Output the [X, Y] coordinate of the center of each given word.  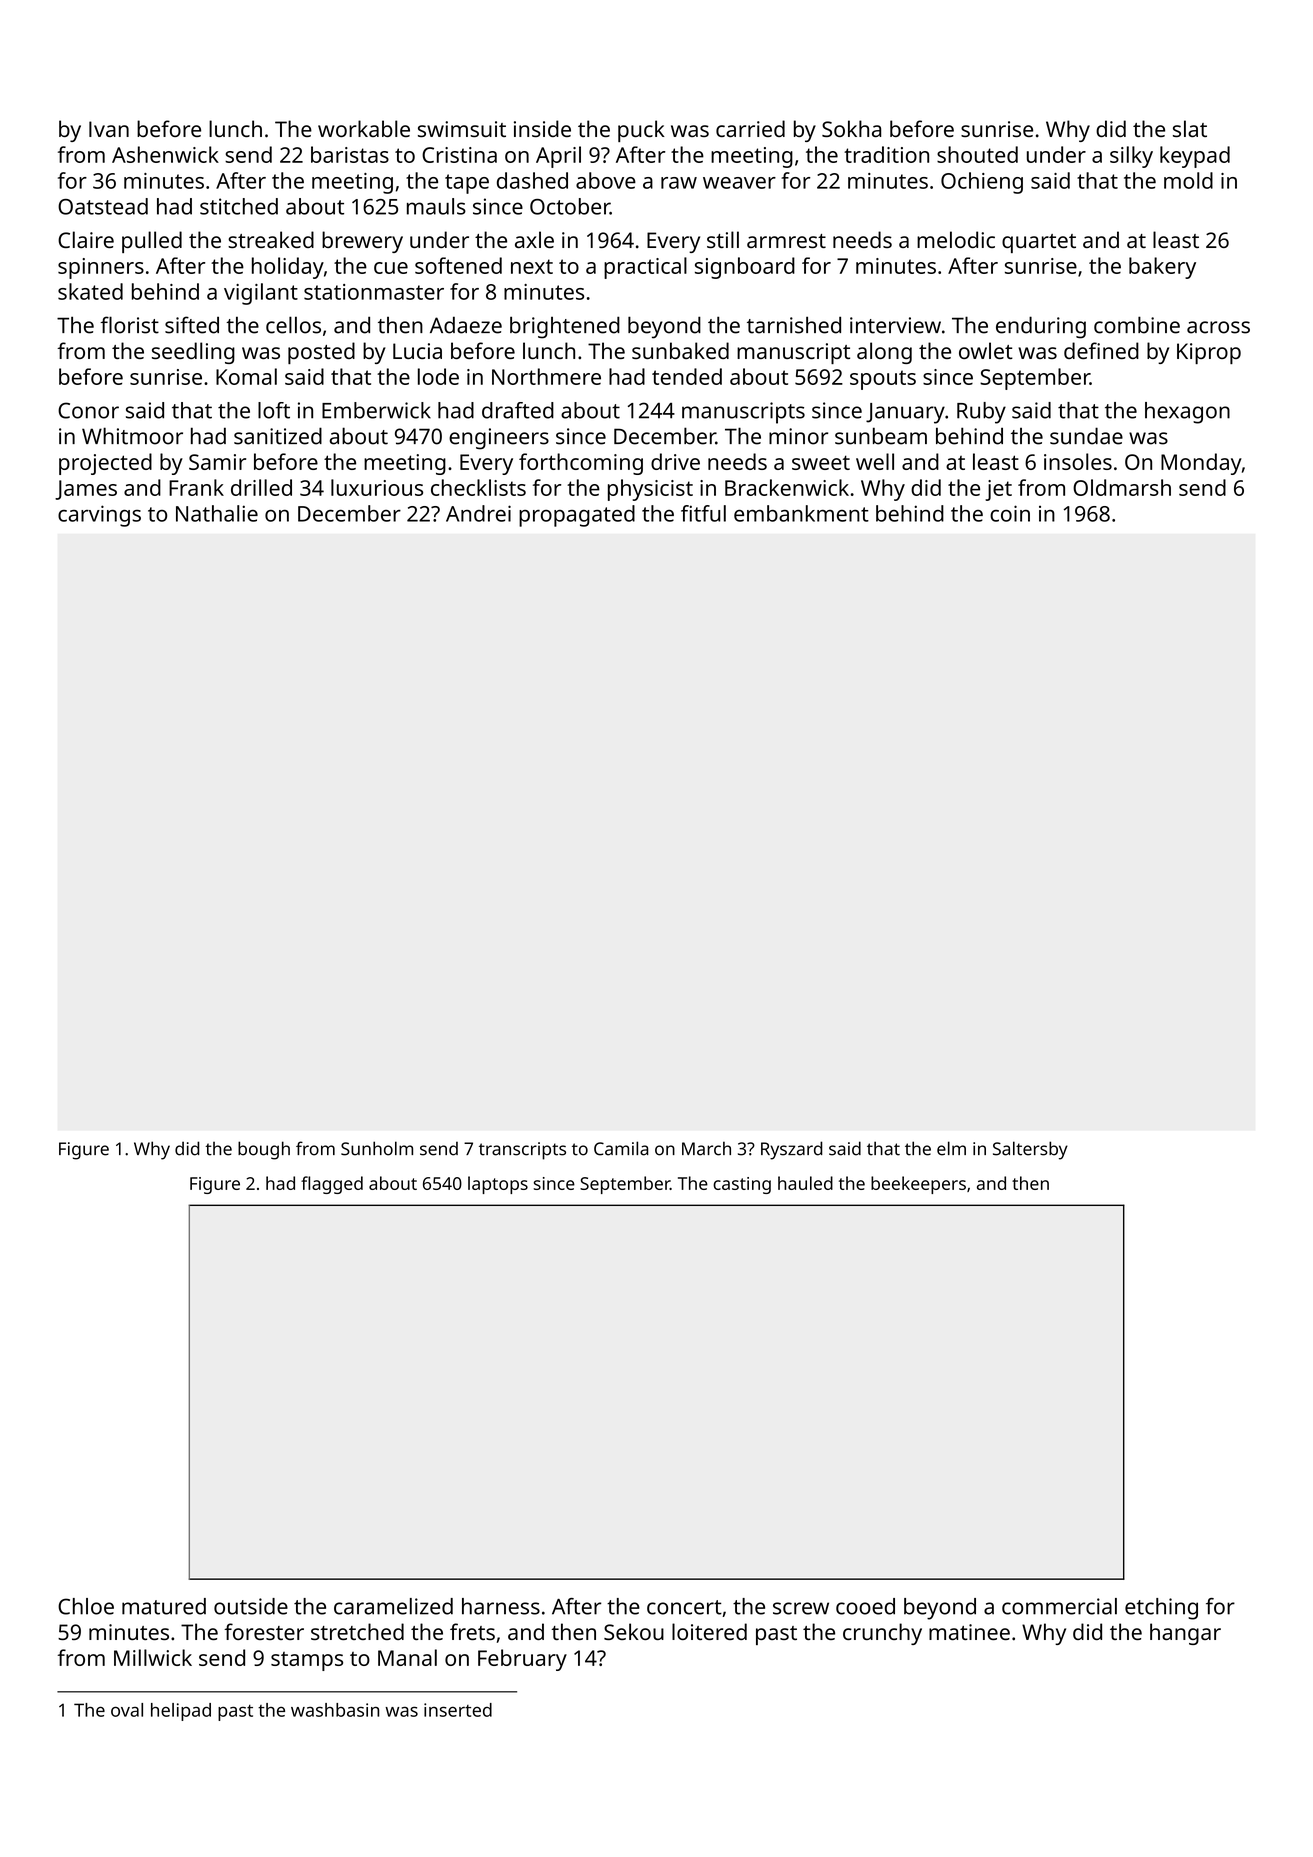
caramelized [393, 1606]
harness [501, 1606]
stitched [239, 206]
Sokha [851, 128]
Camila [621, 1148]
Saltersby [1030, 1150]
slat [1190, 128]
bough [264, 1150]
